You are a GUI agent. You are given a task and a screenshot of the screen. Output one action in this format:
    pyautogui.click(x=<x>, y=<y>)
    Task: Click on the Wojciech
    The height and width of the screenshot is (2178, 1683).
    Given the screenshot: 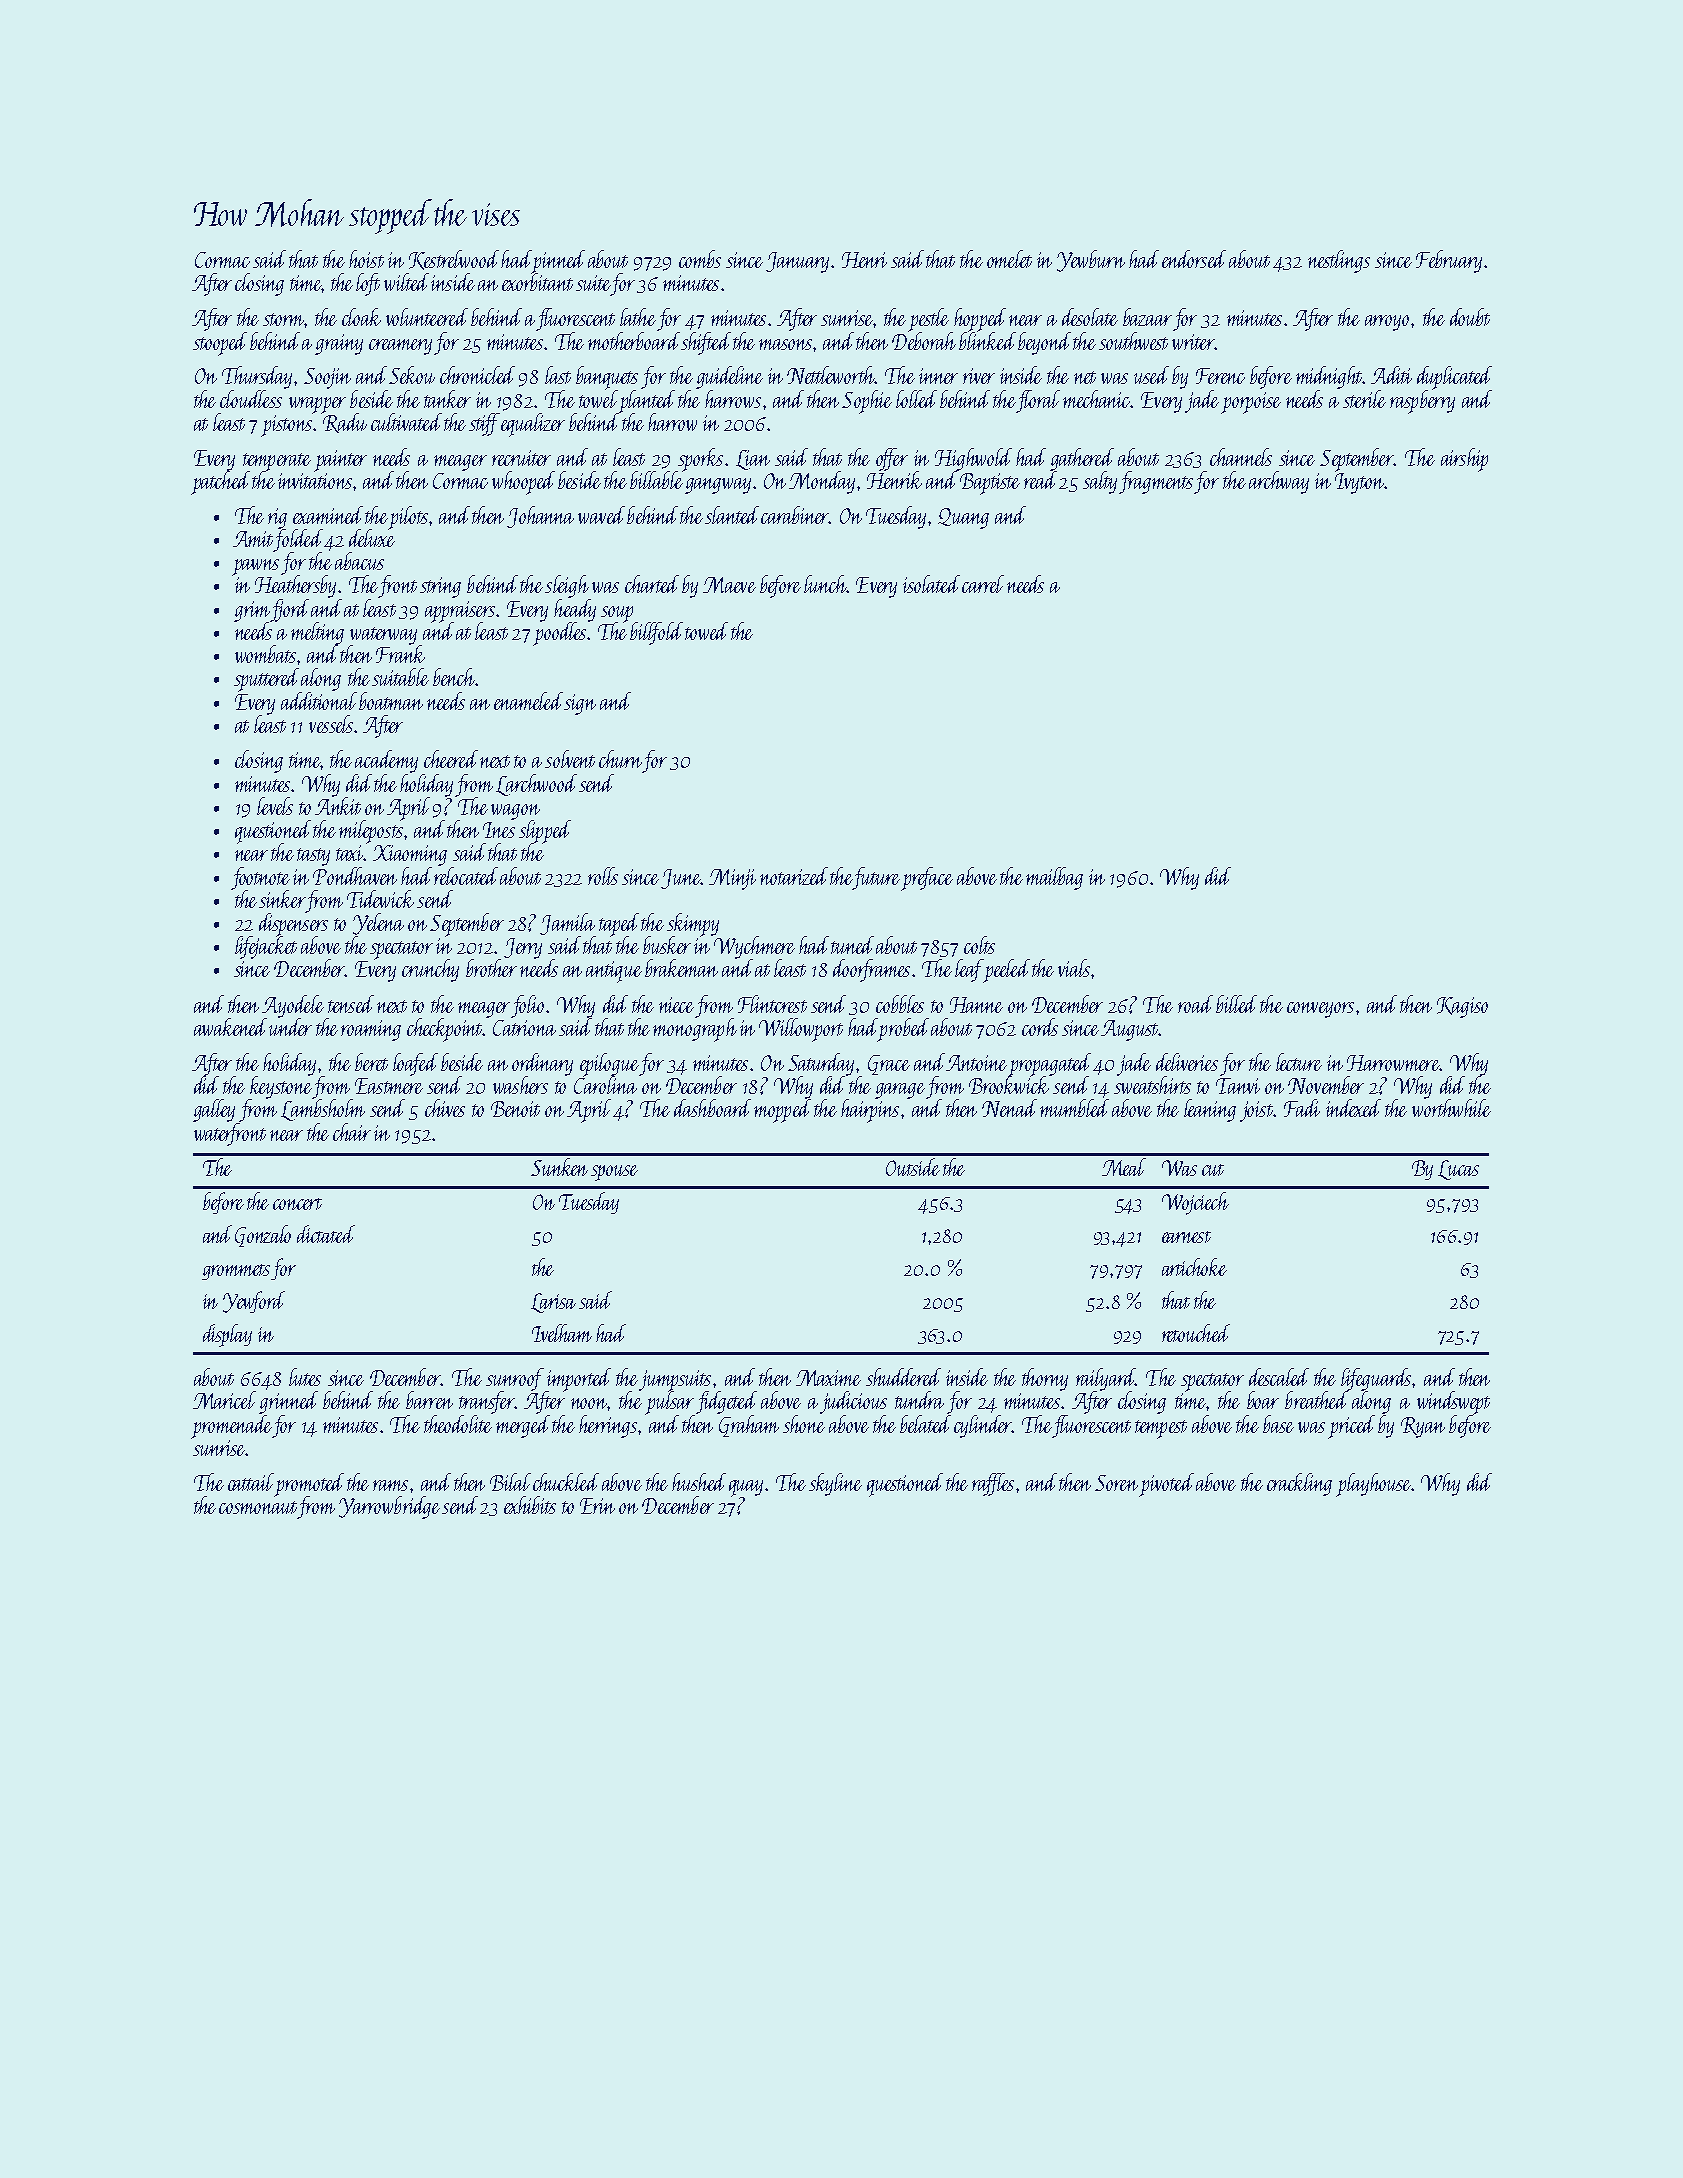 What is the action you would take?
    pyautogui.click(x=1195, y=1203)
